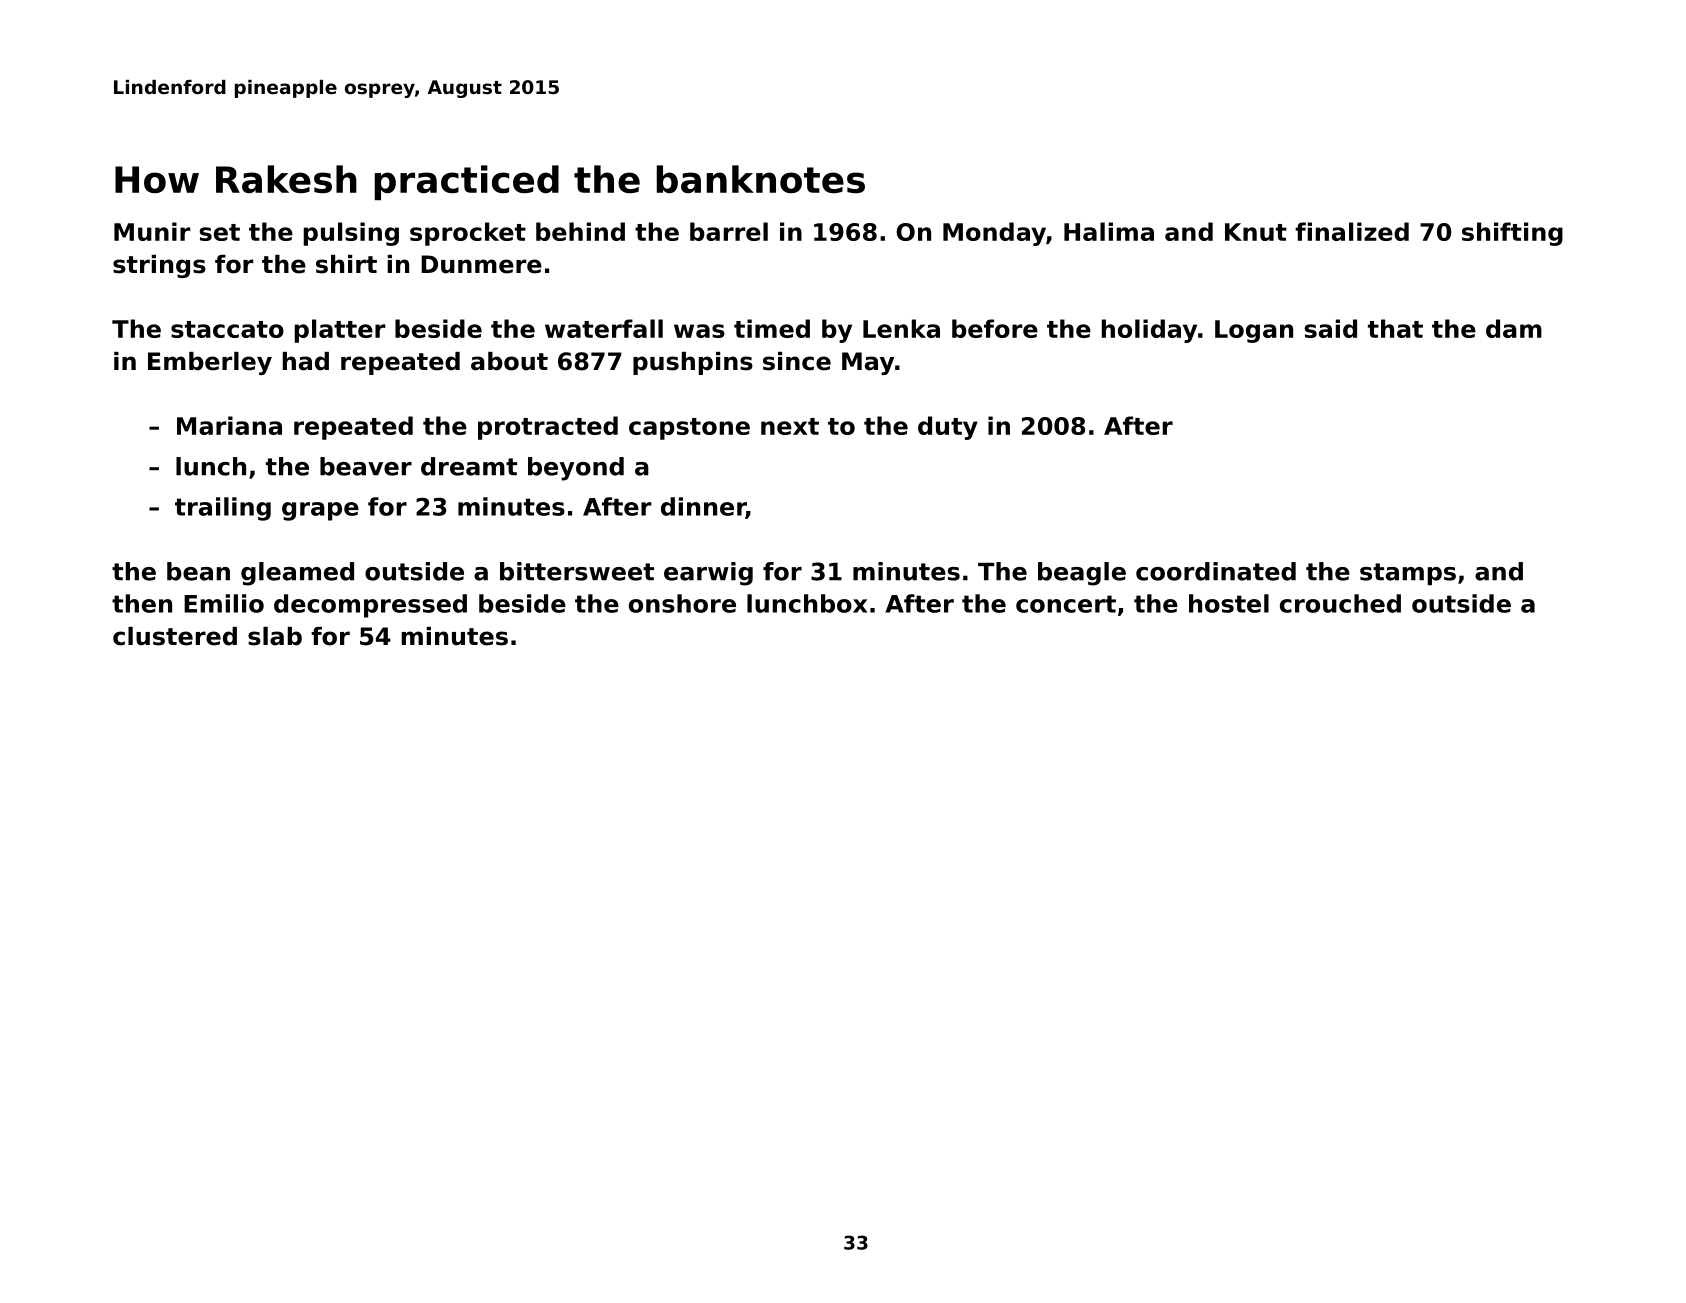 This image has width=1686, height=1303. Describe the element at coordinates (275, 636) in the image. I see `slab` at that location.
